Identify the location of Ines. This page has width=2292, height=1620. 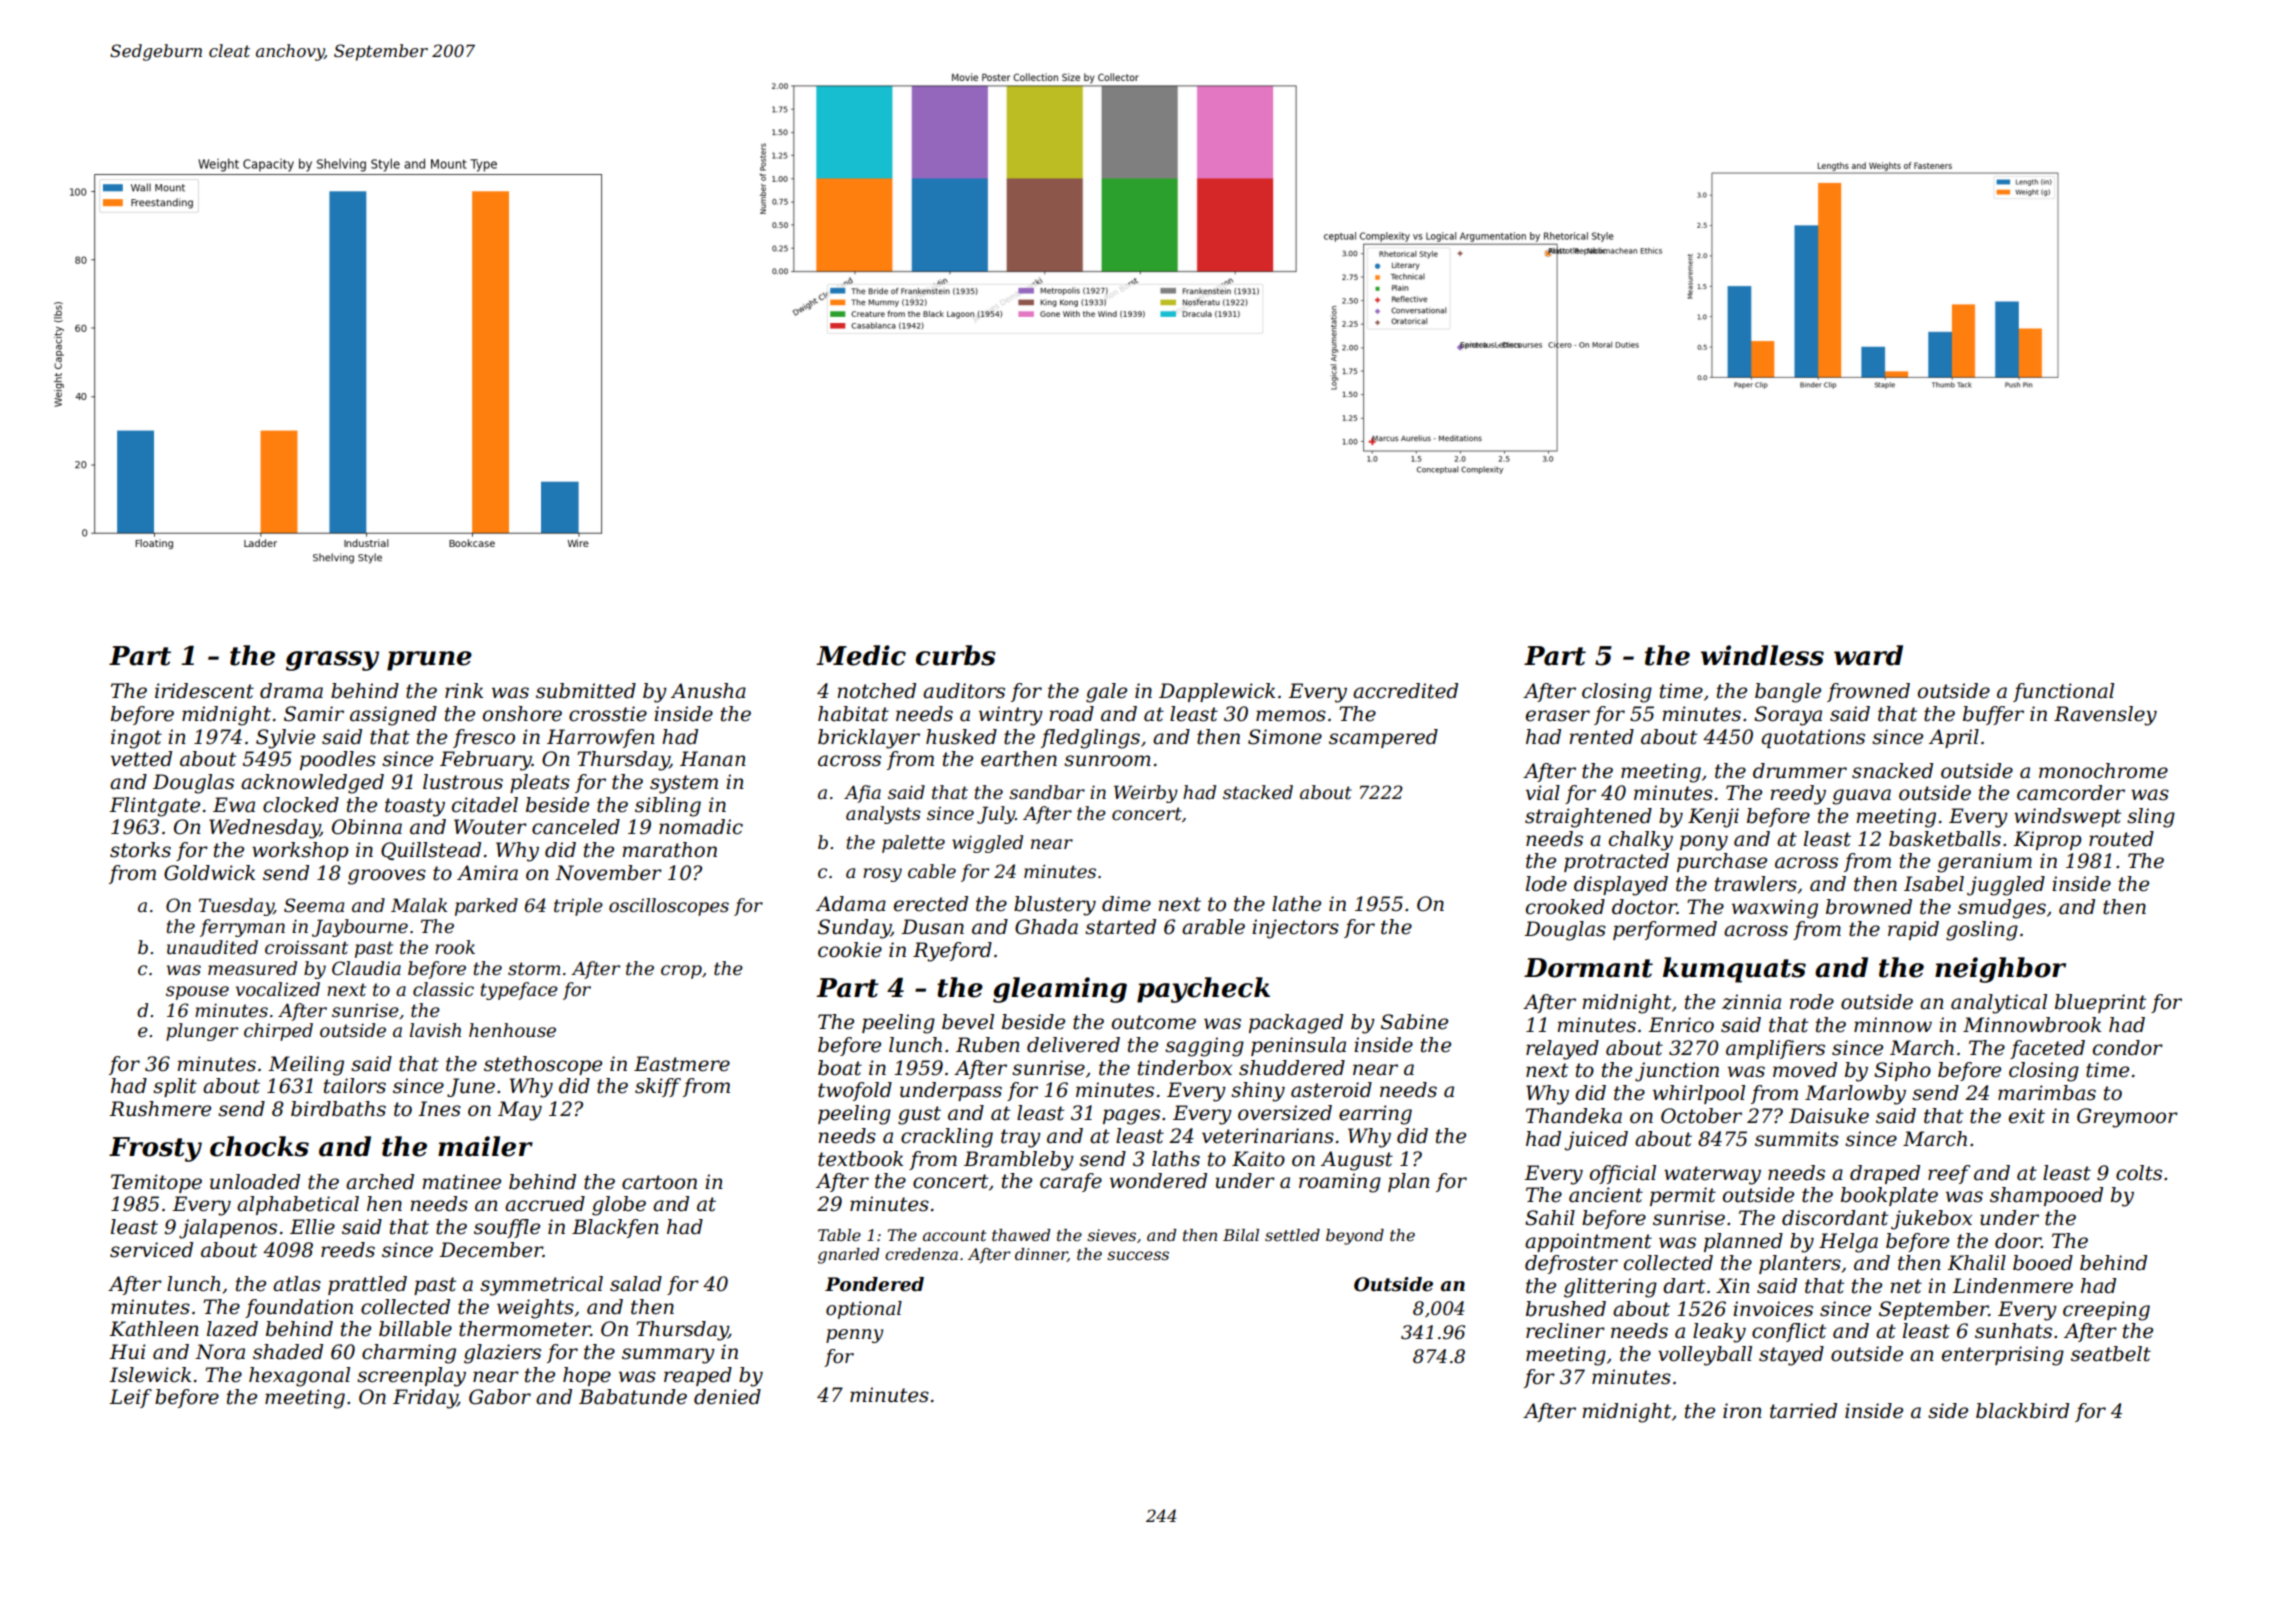
(439, 1109).
